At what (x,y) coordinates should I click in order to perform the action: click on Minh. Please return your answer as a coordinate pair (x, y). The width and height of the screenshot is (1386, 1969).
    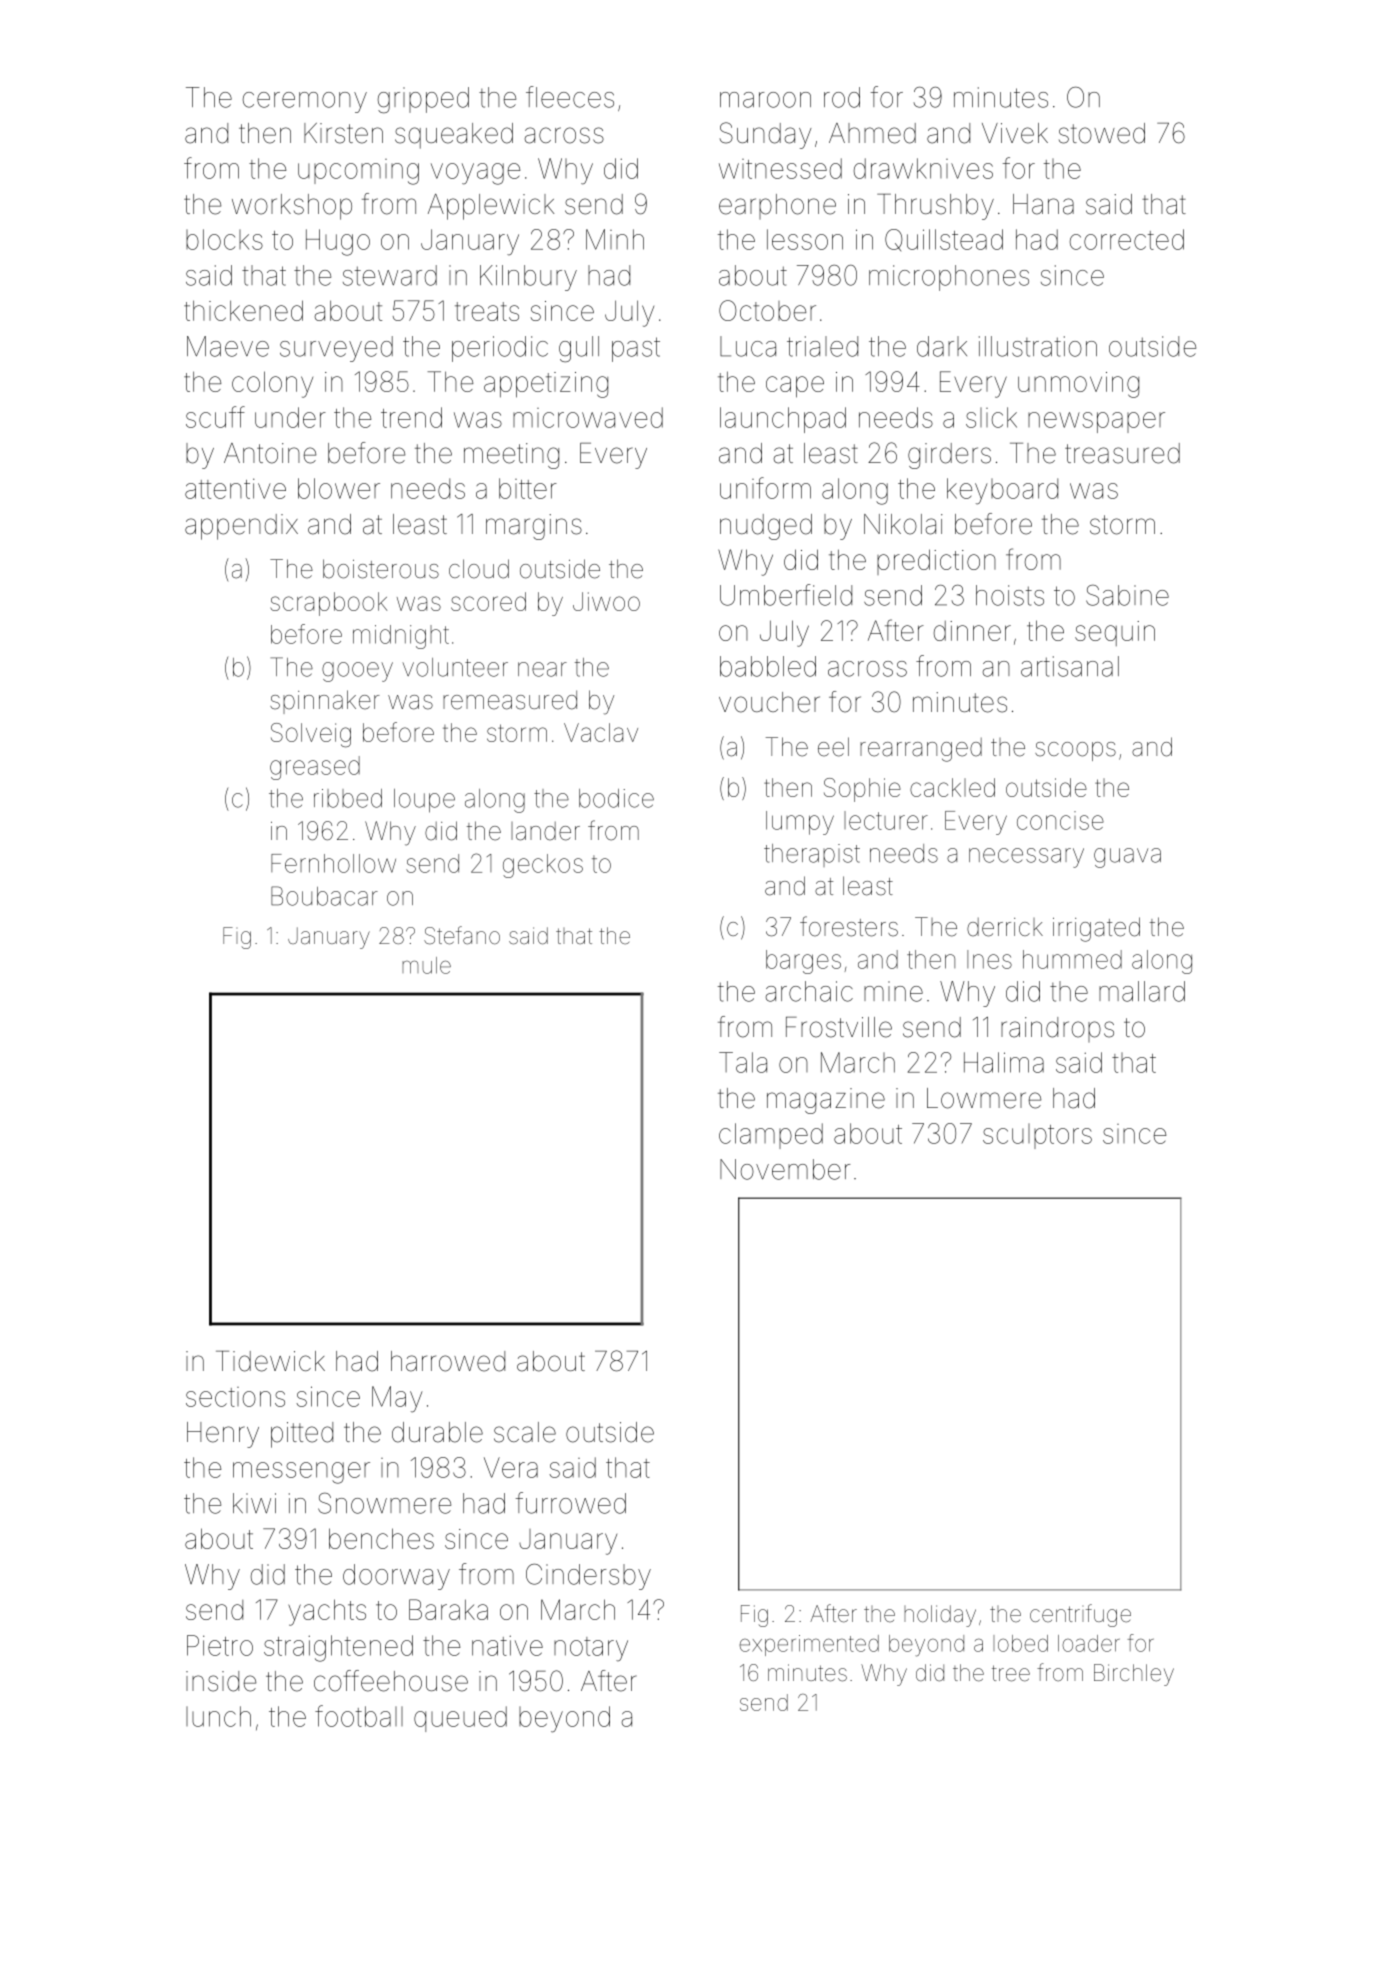
    Looking at the image, I should click on (615, 239).
